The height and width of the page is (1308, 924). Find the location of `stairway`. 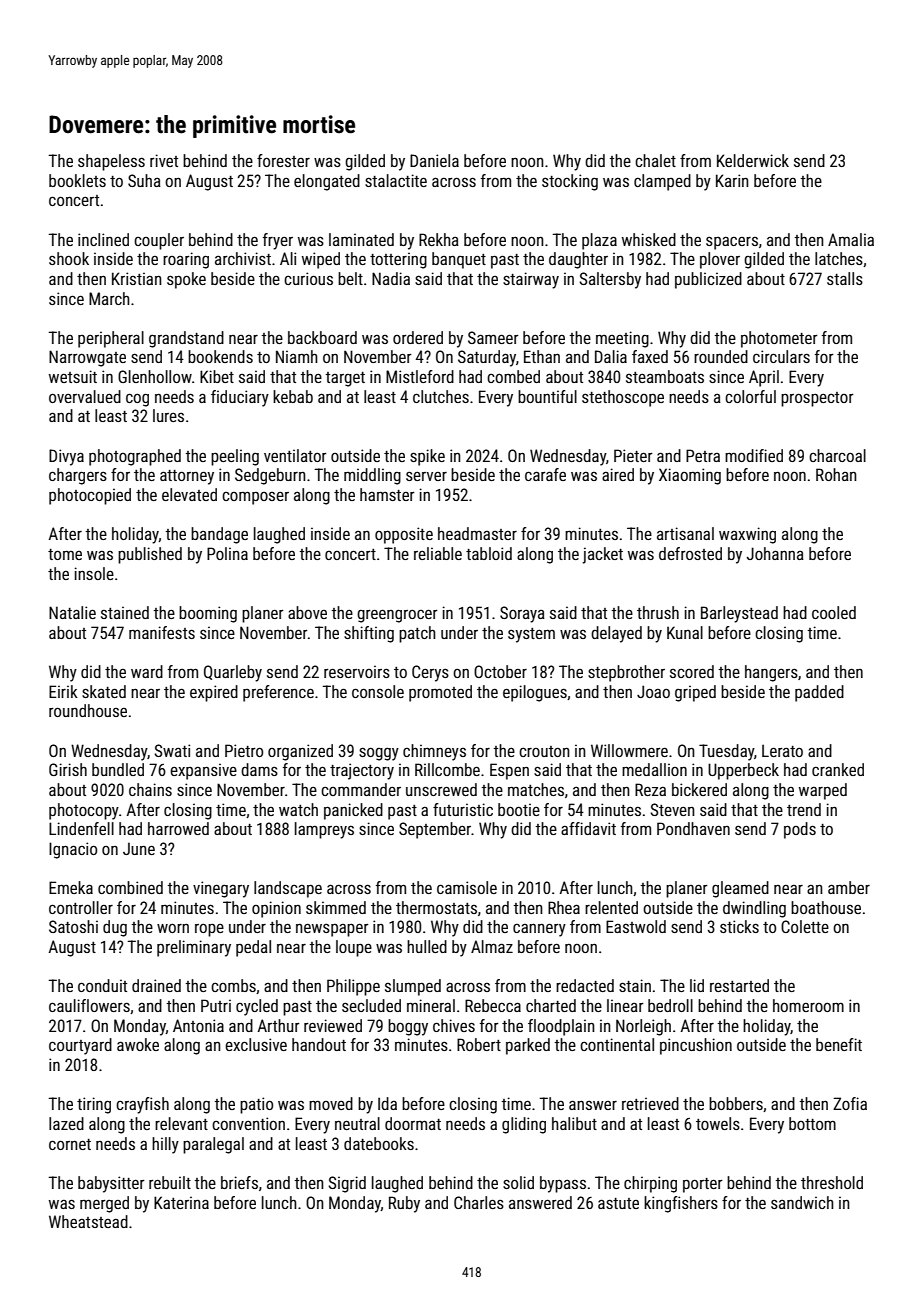

stairway is located at coordinates (531, 280).
